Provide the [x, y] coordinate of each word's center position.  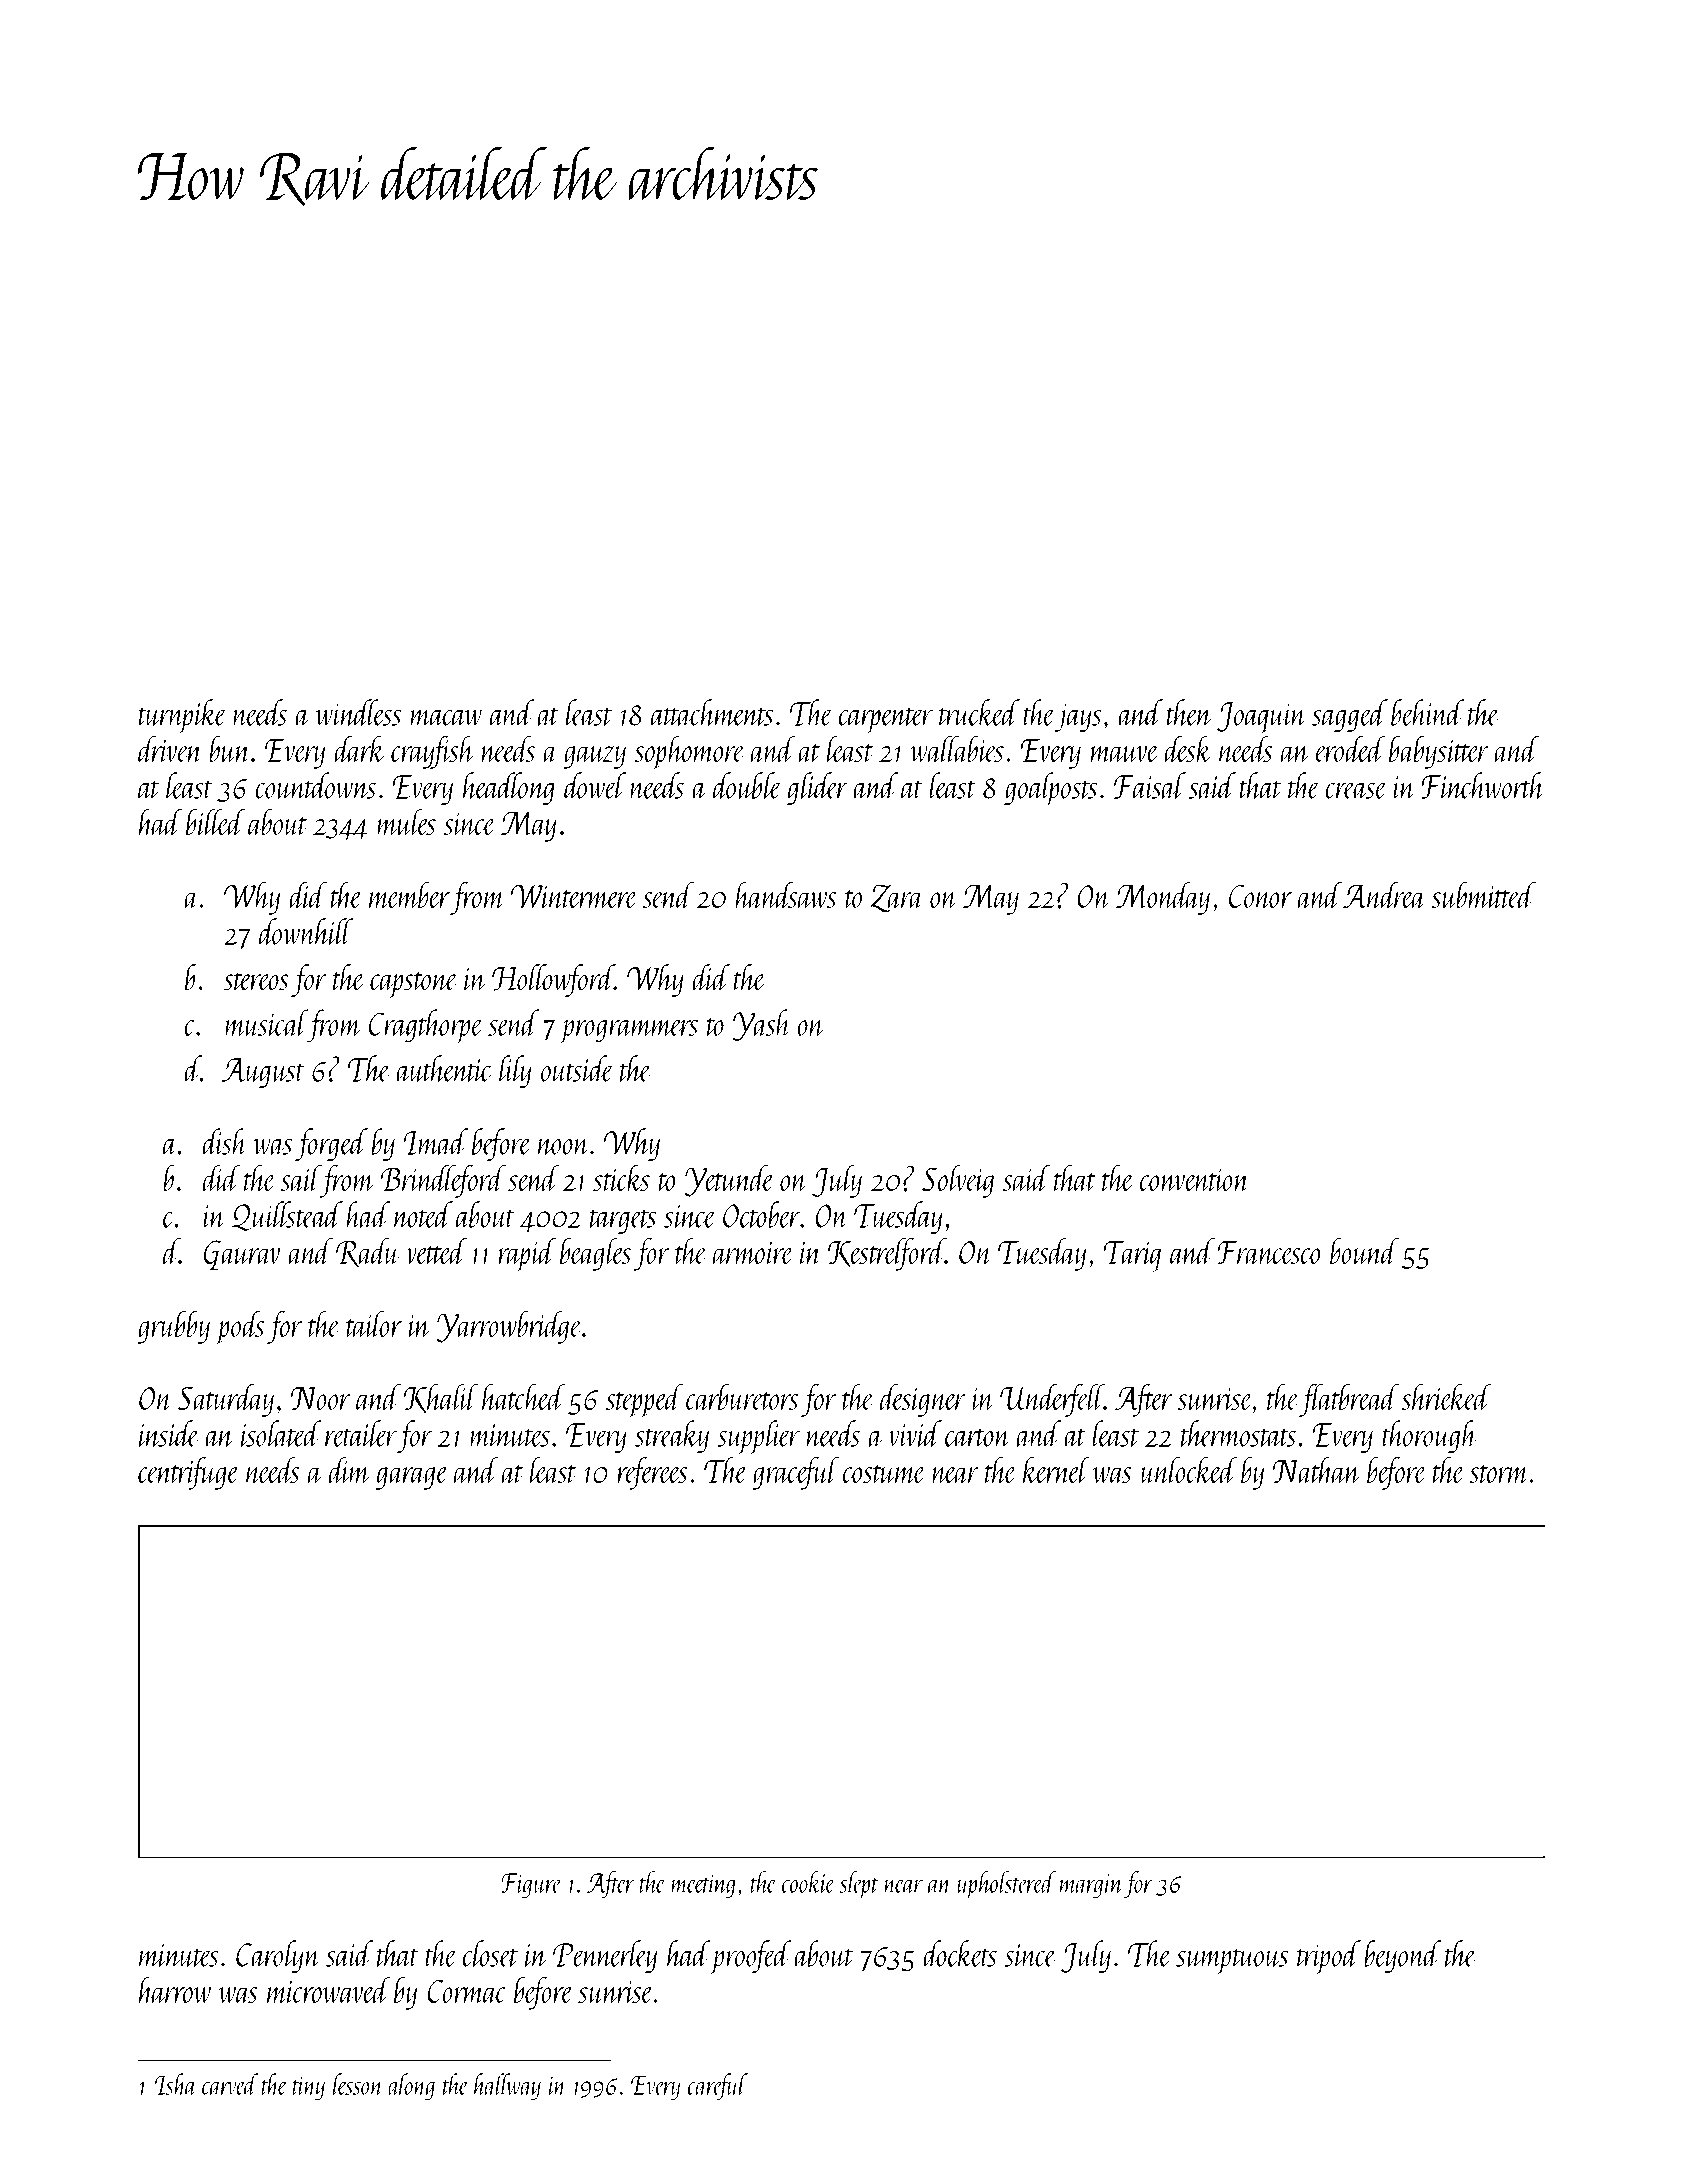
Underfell [1052, 1400]
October [761, 1214]
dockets [960, 1953]
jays [1078, 717]
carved [230, 2084]
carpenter [886, 720]
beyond [1403, 1956]
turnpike [183, 716]
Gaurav [242, 1255]
